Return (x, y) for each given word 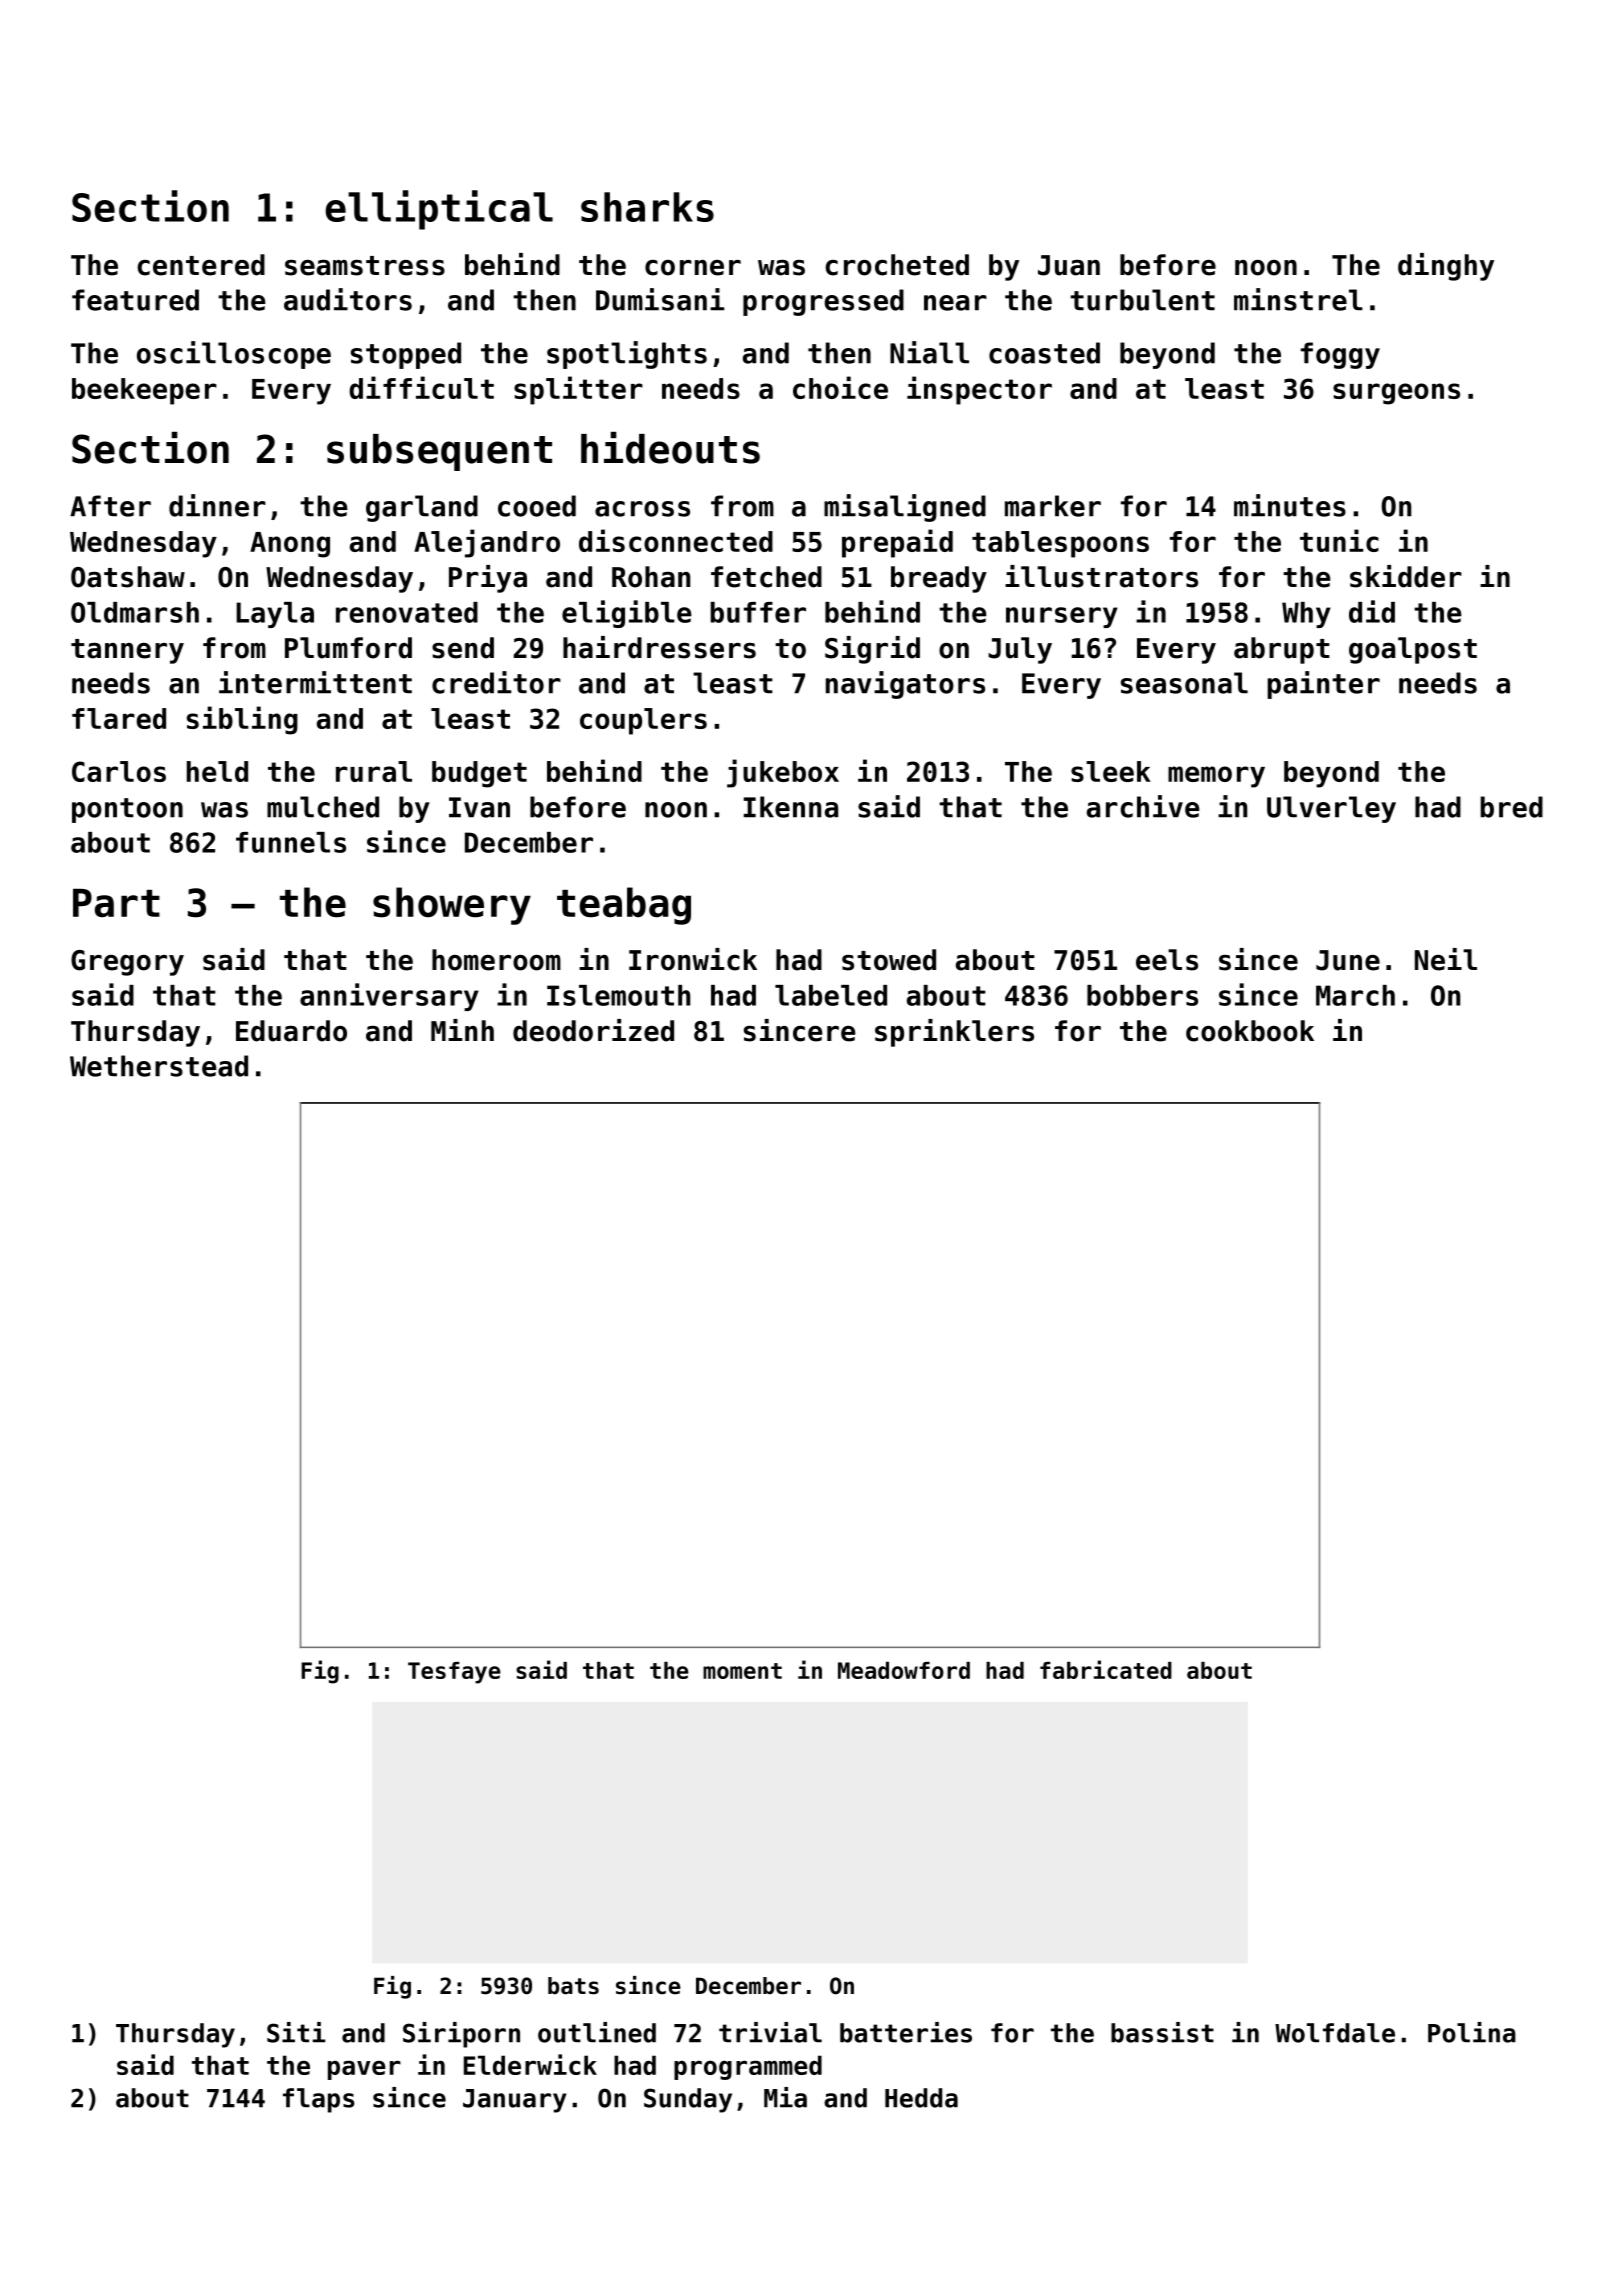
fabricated (1106, 1669)
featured (135, 300)
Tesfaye (454, 1673)
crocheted (897, 265)
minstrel (1298, 299)
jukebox (783, 773)
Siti (296, 2032)
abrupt (1282, 650)
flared (119, 718)
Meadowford (904, 1670)
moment (742, 1671)
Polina (1472, 2032)
